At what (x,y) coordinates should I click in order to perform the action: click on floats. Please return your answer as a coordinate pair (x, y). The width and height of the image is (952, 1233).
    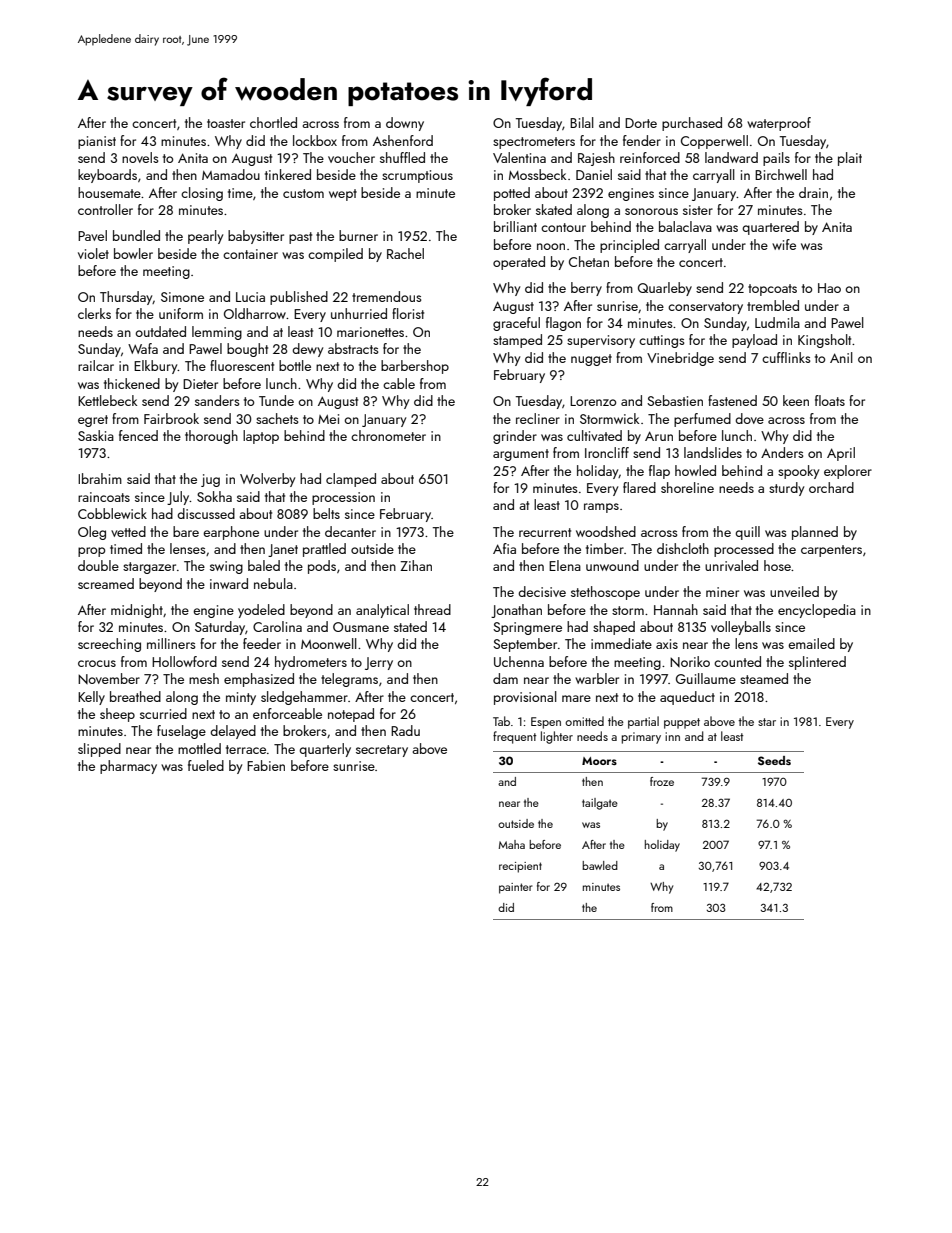
    Looking at the image, I should click on (830, 400).
